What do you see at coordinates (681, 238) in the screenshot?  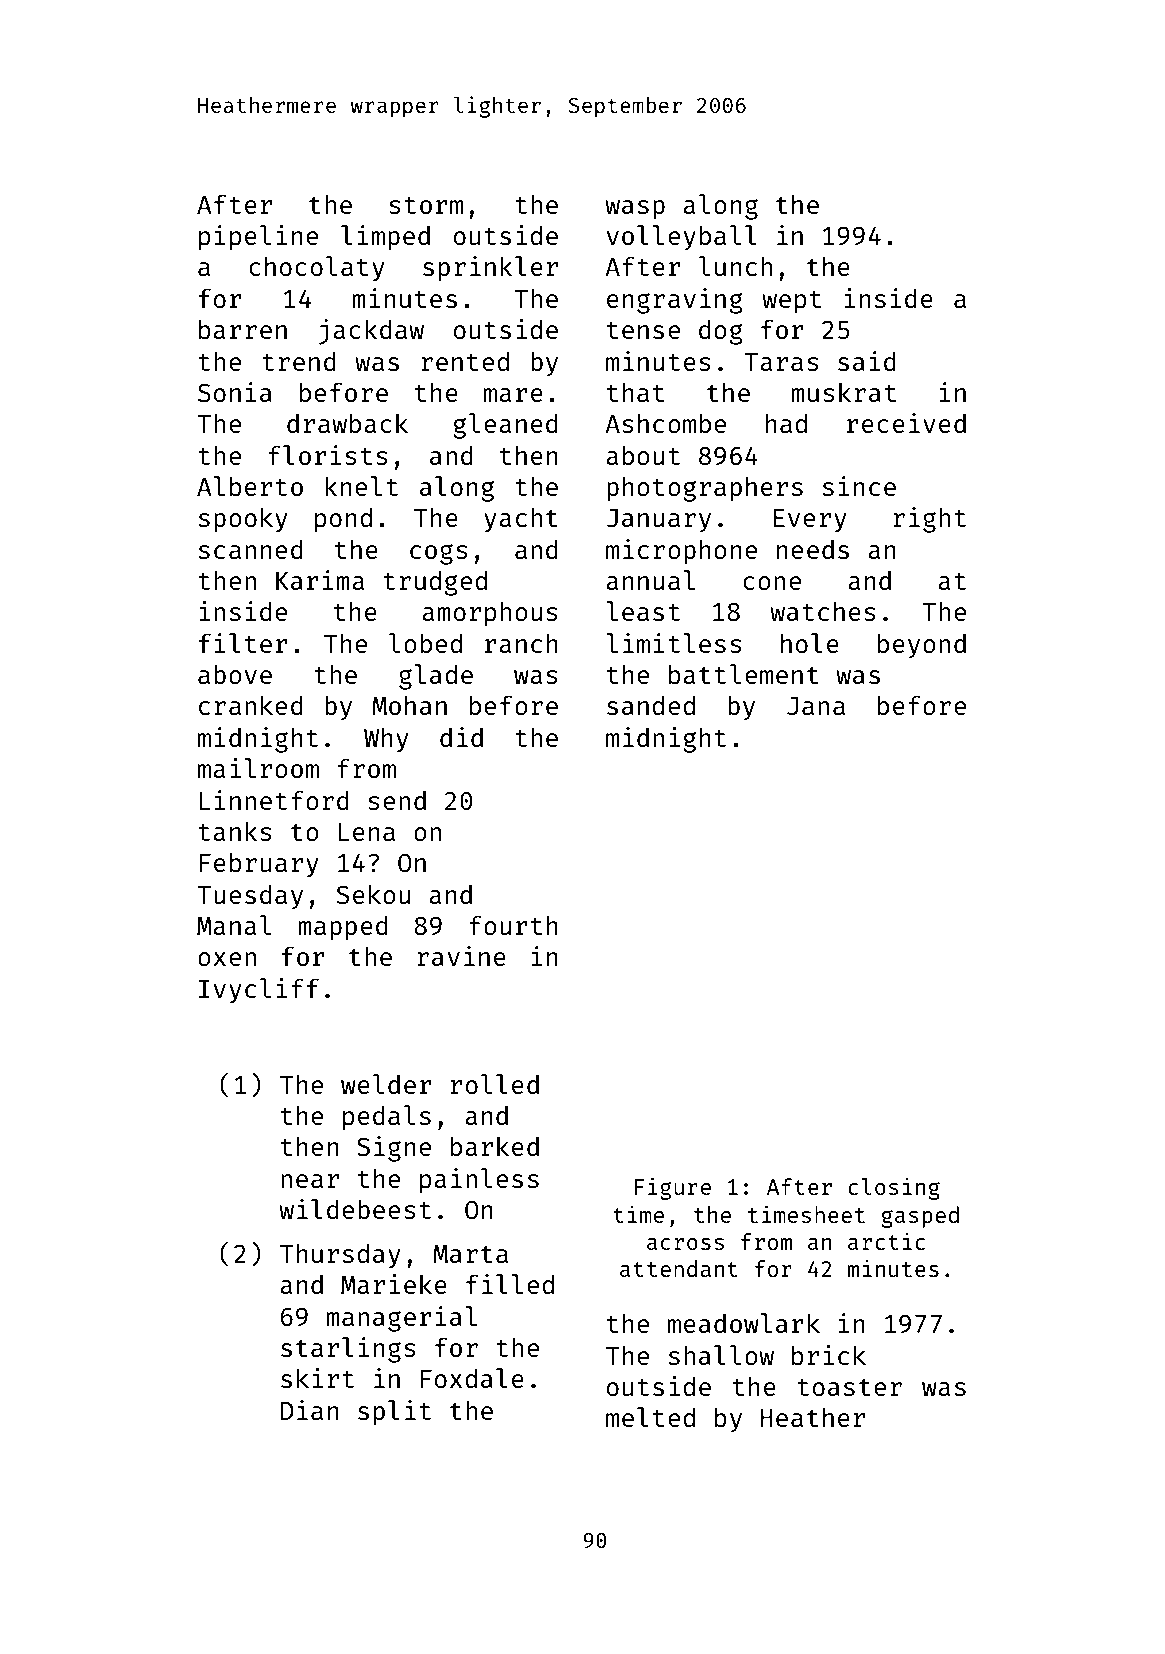 I see `volleyball` at bounding box center [681, 238].
